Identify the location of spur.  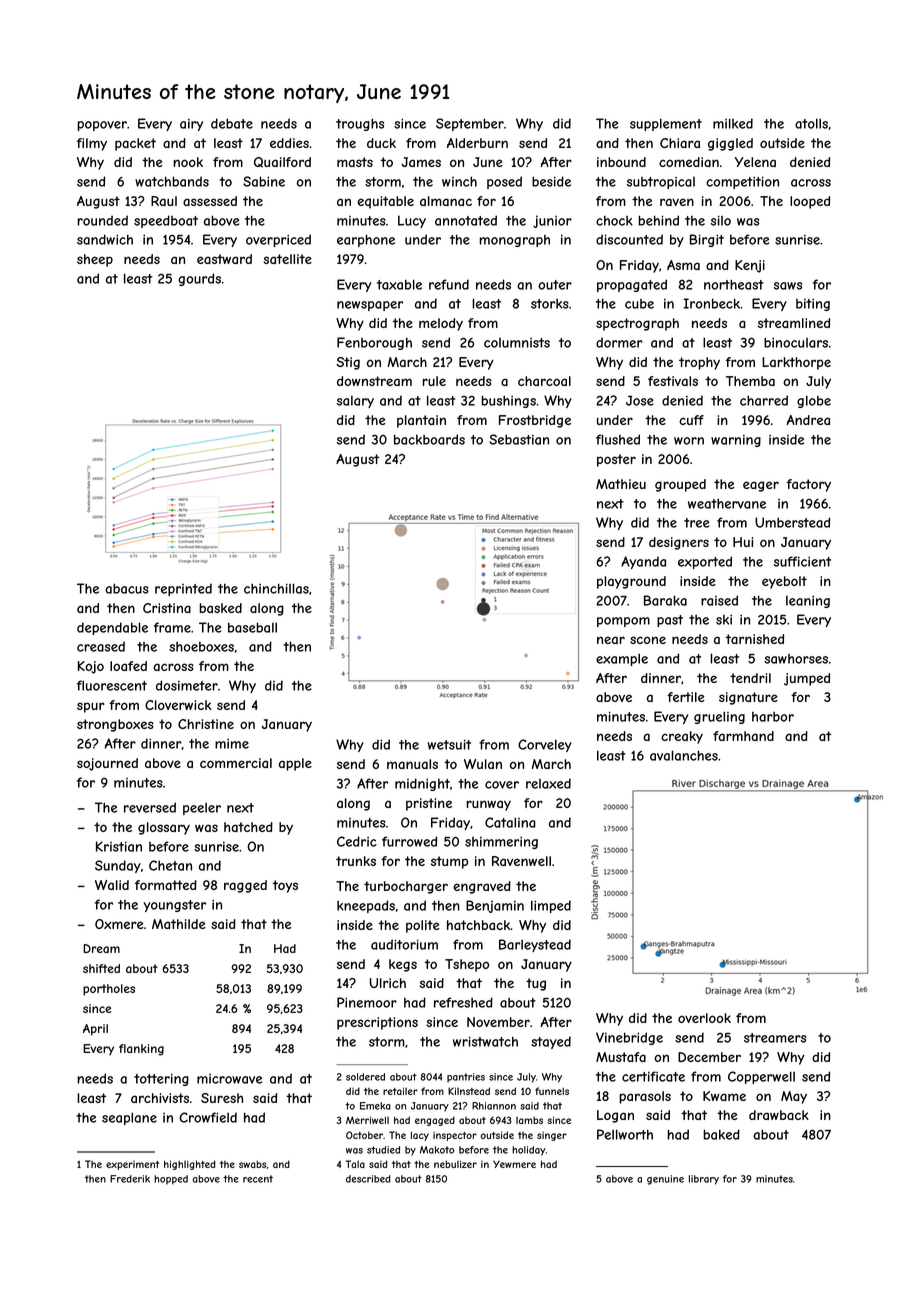
(91, 707).
